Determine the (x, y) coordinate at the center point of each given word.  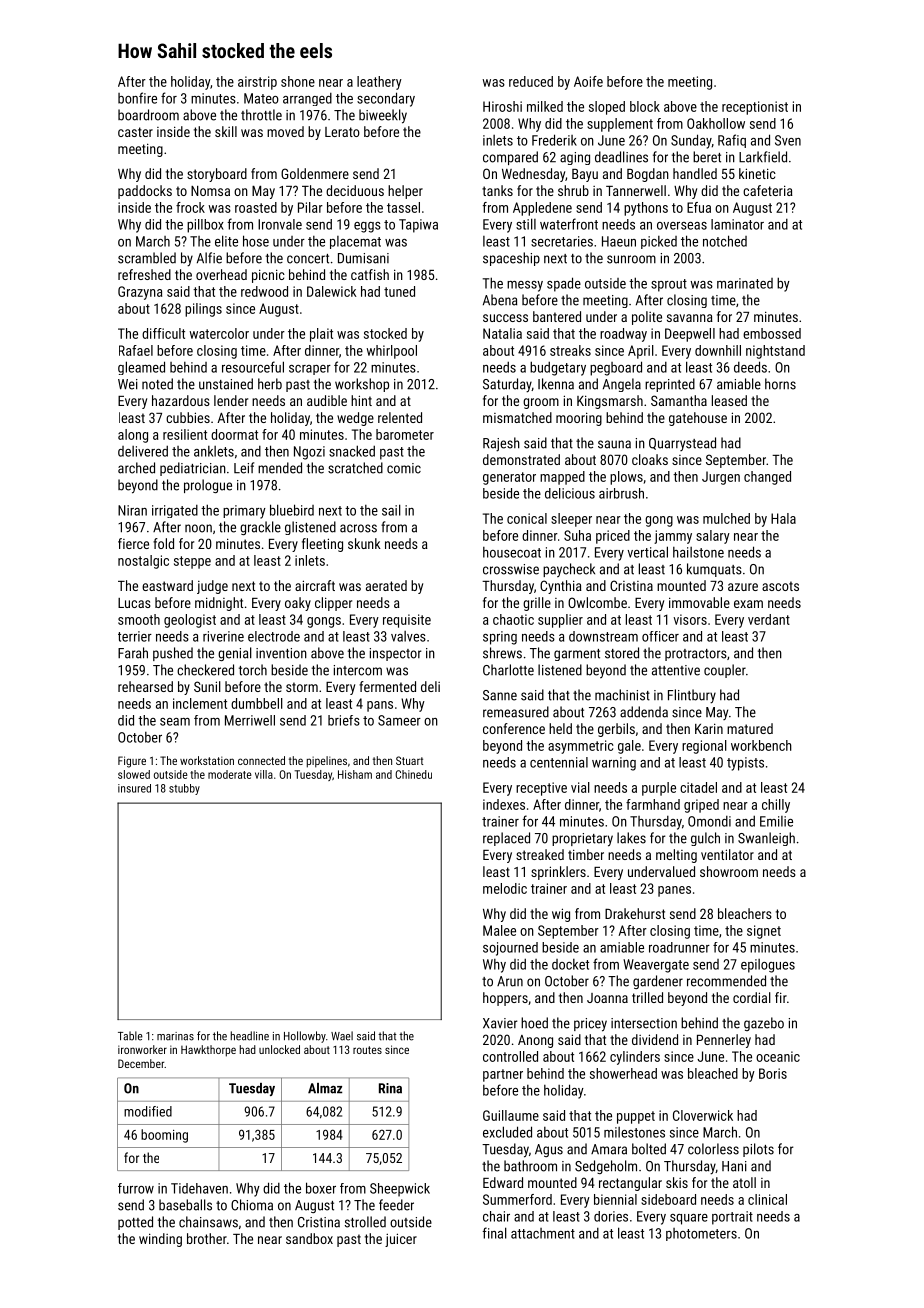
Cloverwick (703, 1115)
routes (367, 1050)
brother (207, 1238)
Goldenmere (315, 173)
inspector (396, 654)
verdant (769, 619)
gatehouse (698, 419)
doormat (234, 434)
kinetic (757, 173)
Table (130, 1036)
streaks (570, 350)
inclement (200, 703)
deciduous (355, 190)
